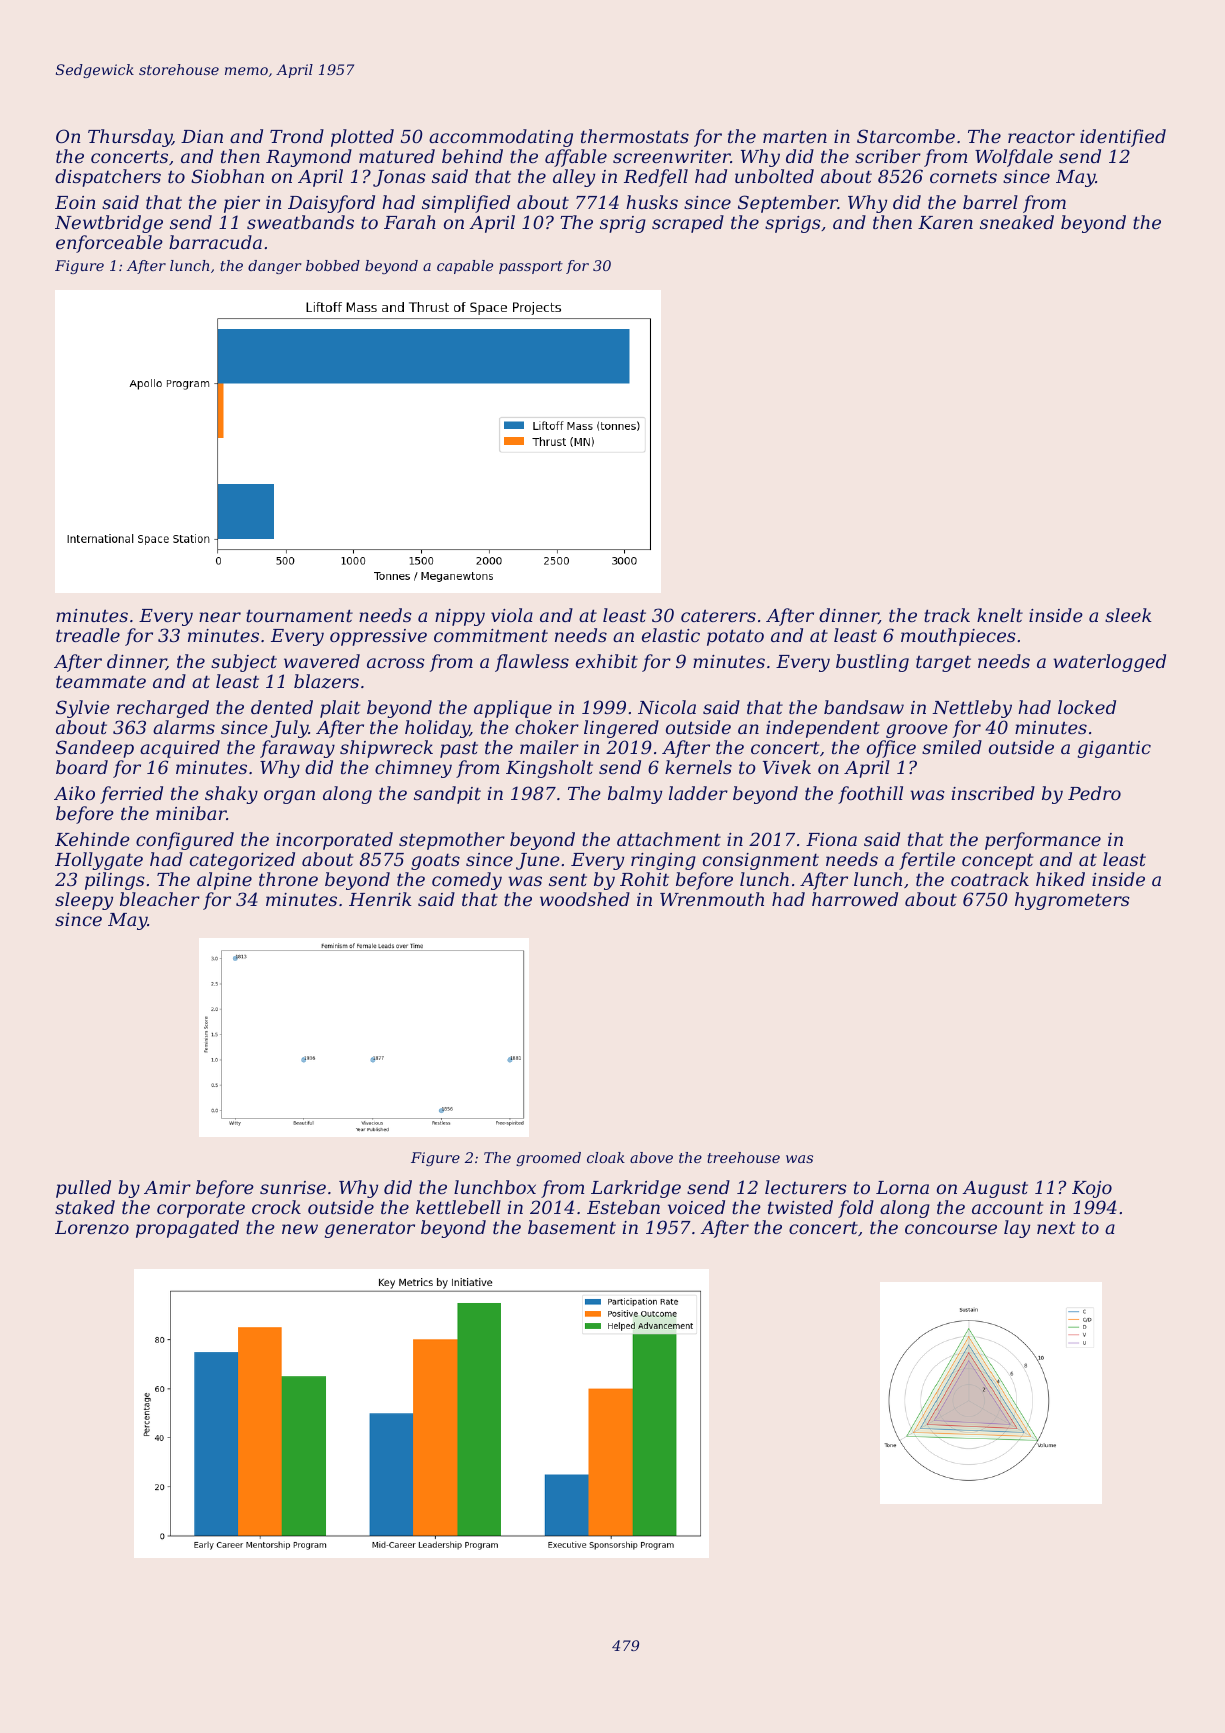  Describe the element at coordinates (293, 1187) in the screenshot. I see `sunrise` at that location.
